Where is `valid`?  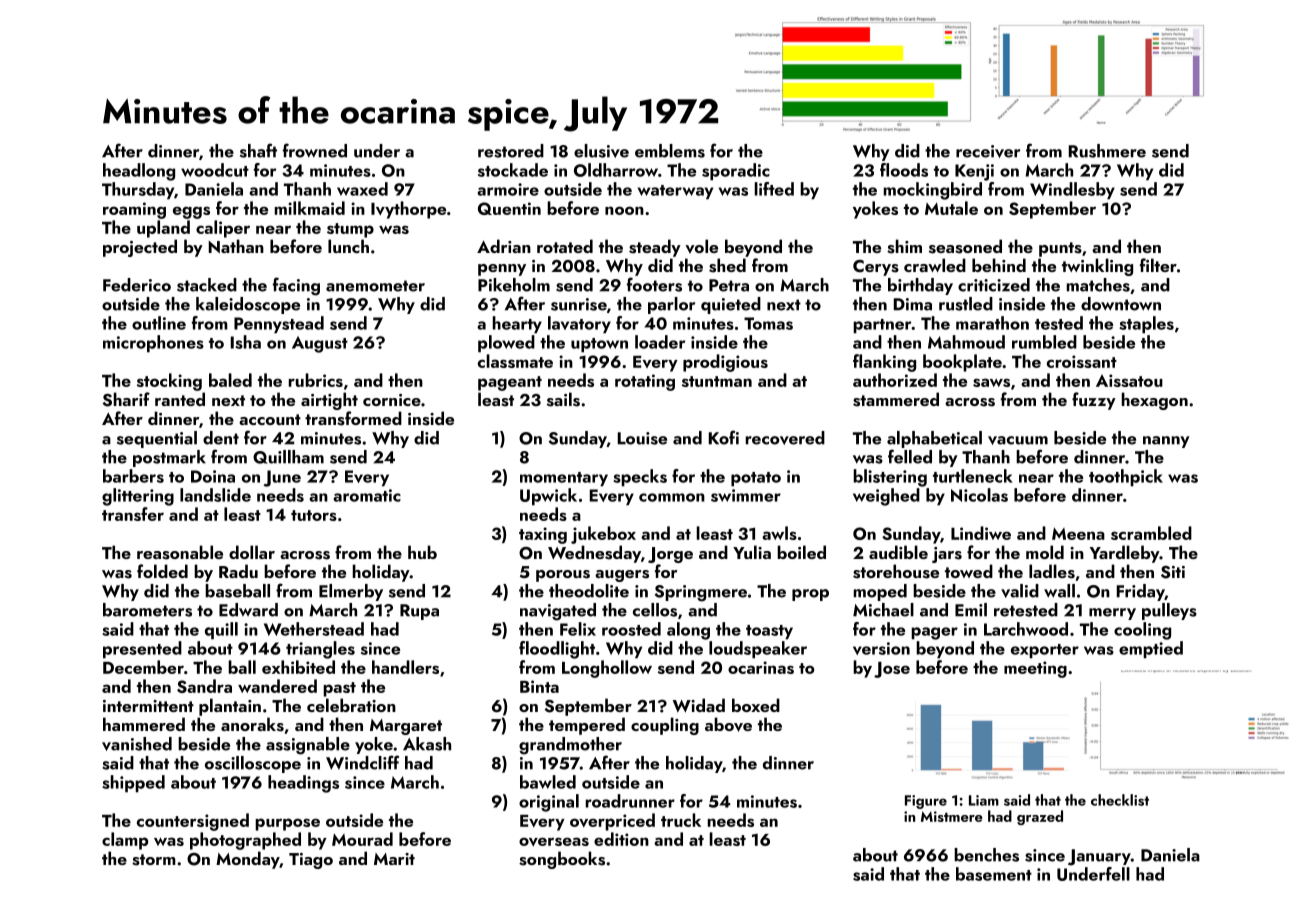
valid is located at coordinates (1020, 591).
